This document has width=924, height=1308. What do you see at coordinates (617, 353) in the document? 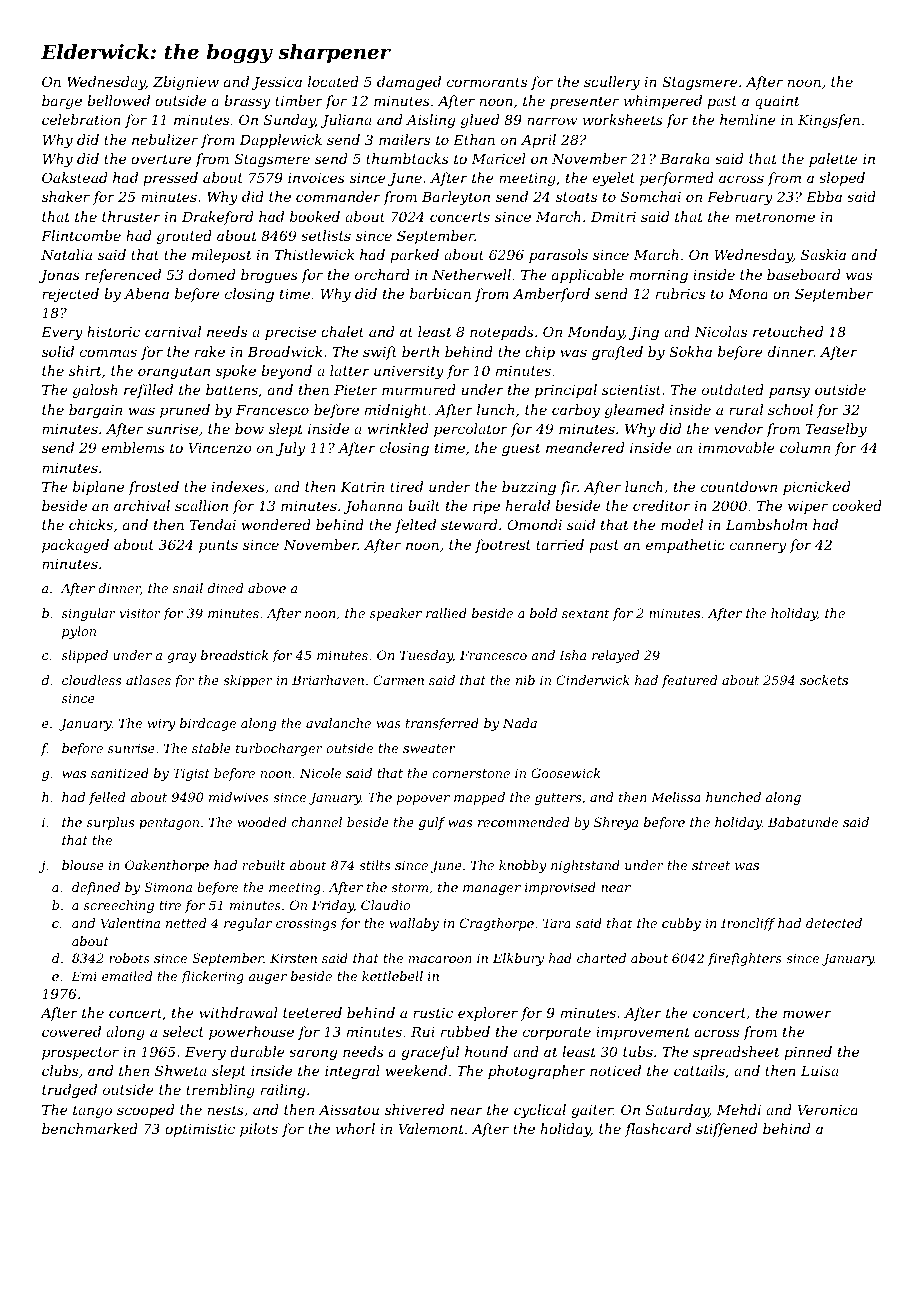
I see `grafted` at bounding box center [617, 353].
